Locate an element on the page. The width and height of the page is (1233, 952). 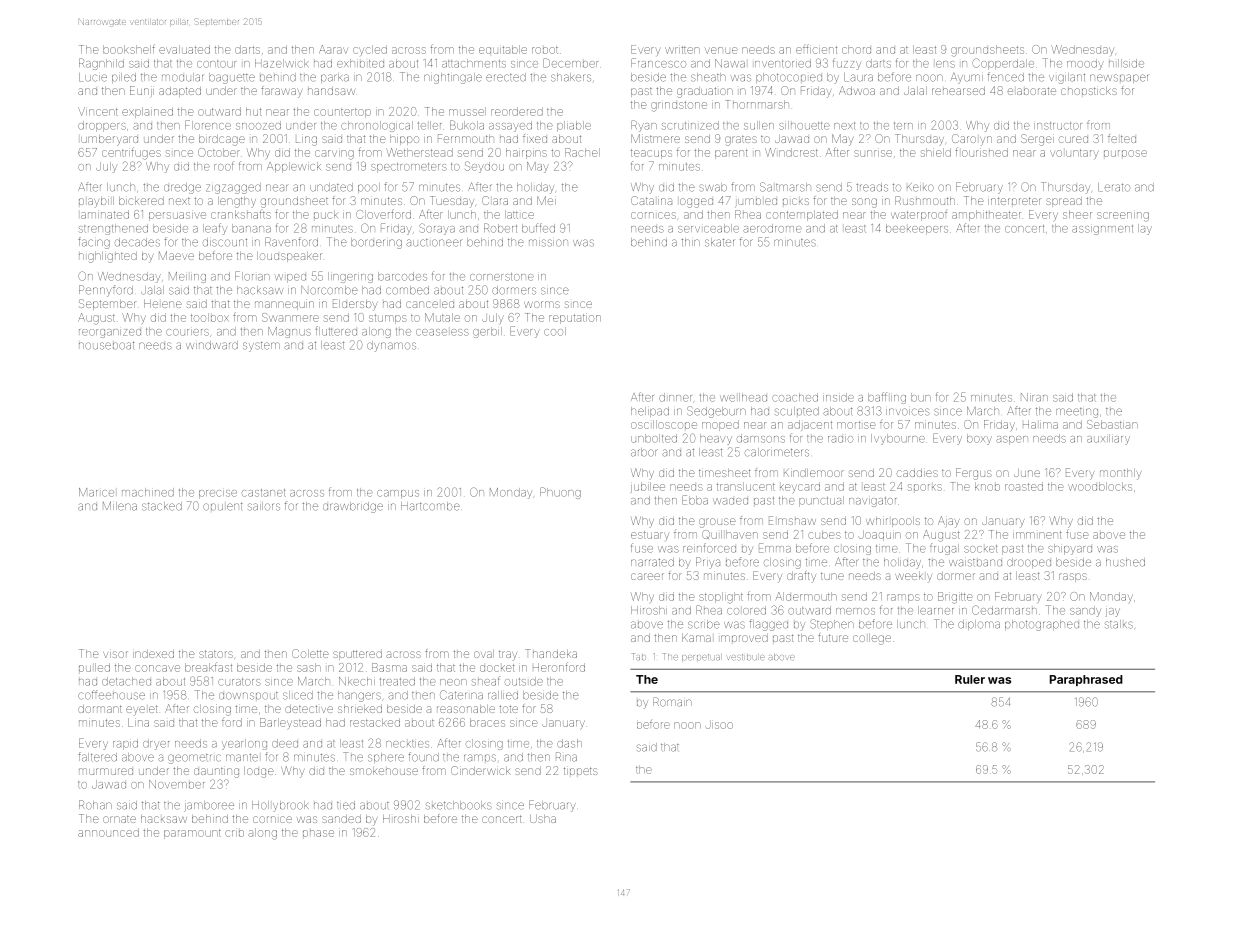
bookshelf is located at coordinates (129, 49).
